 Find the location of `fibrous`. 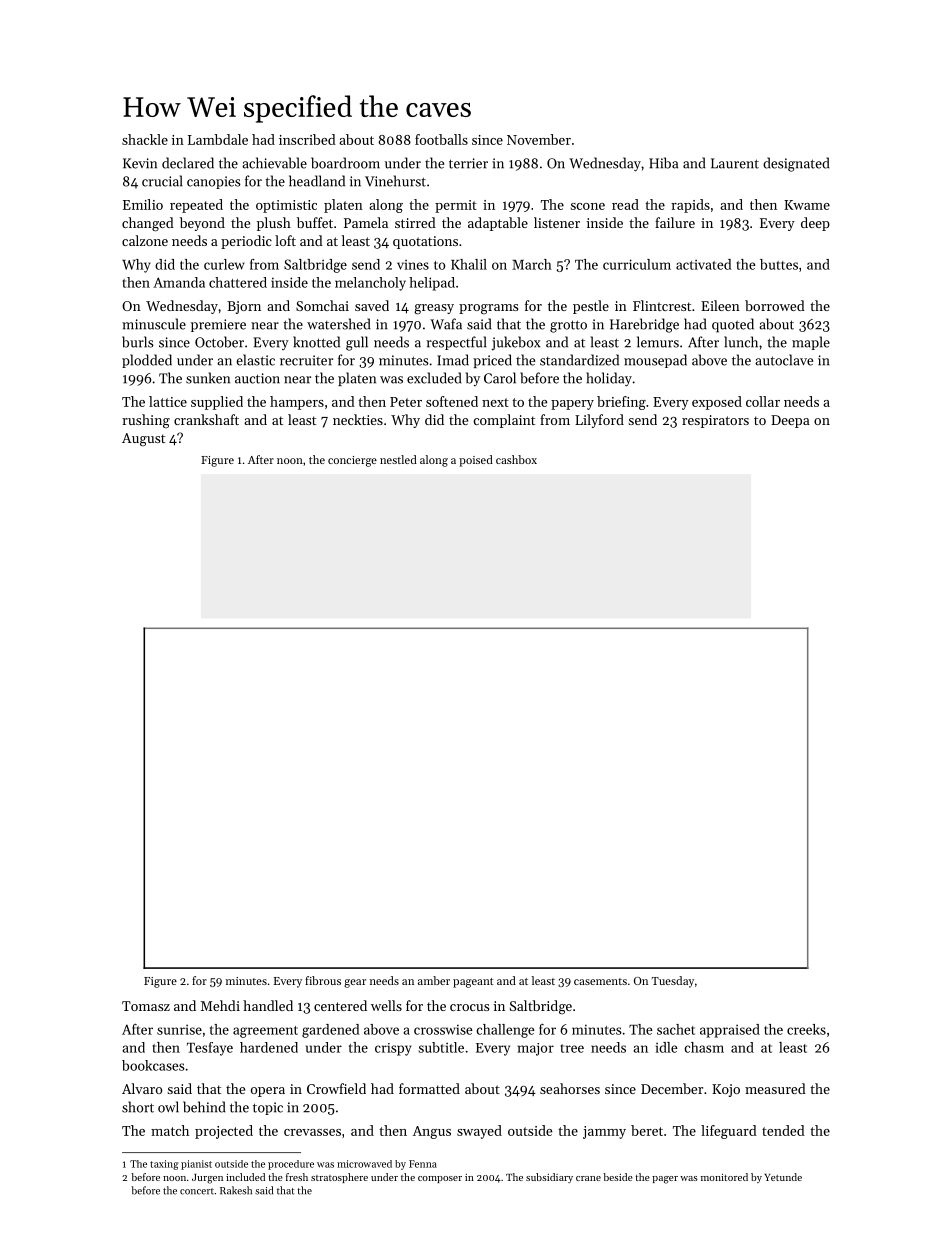

fibrous is located at coordinates (323, 980).
